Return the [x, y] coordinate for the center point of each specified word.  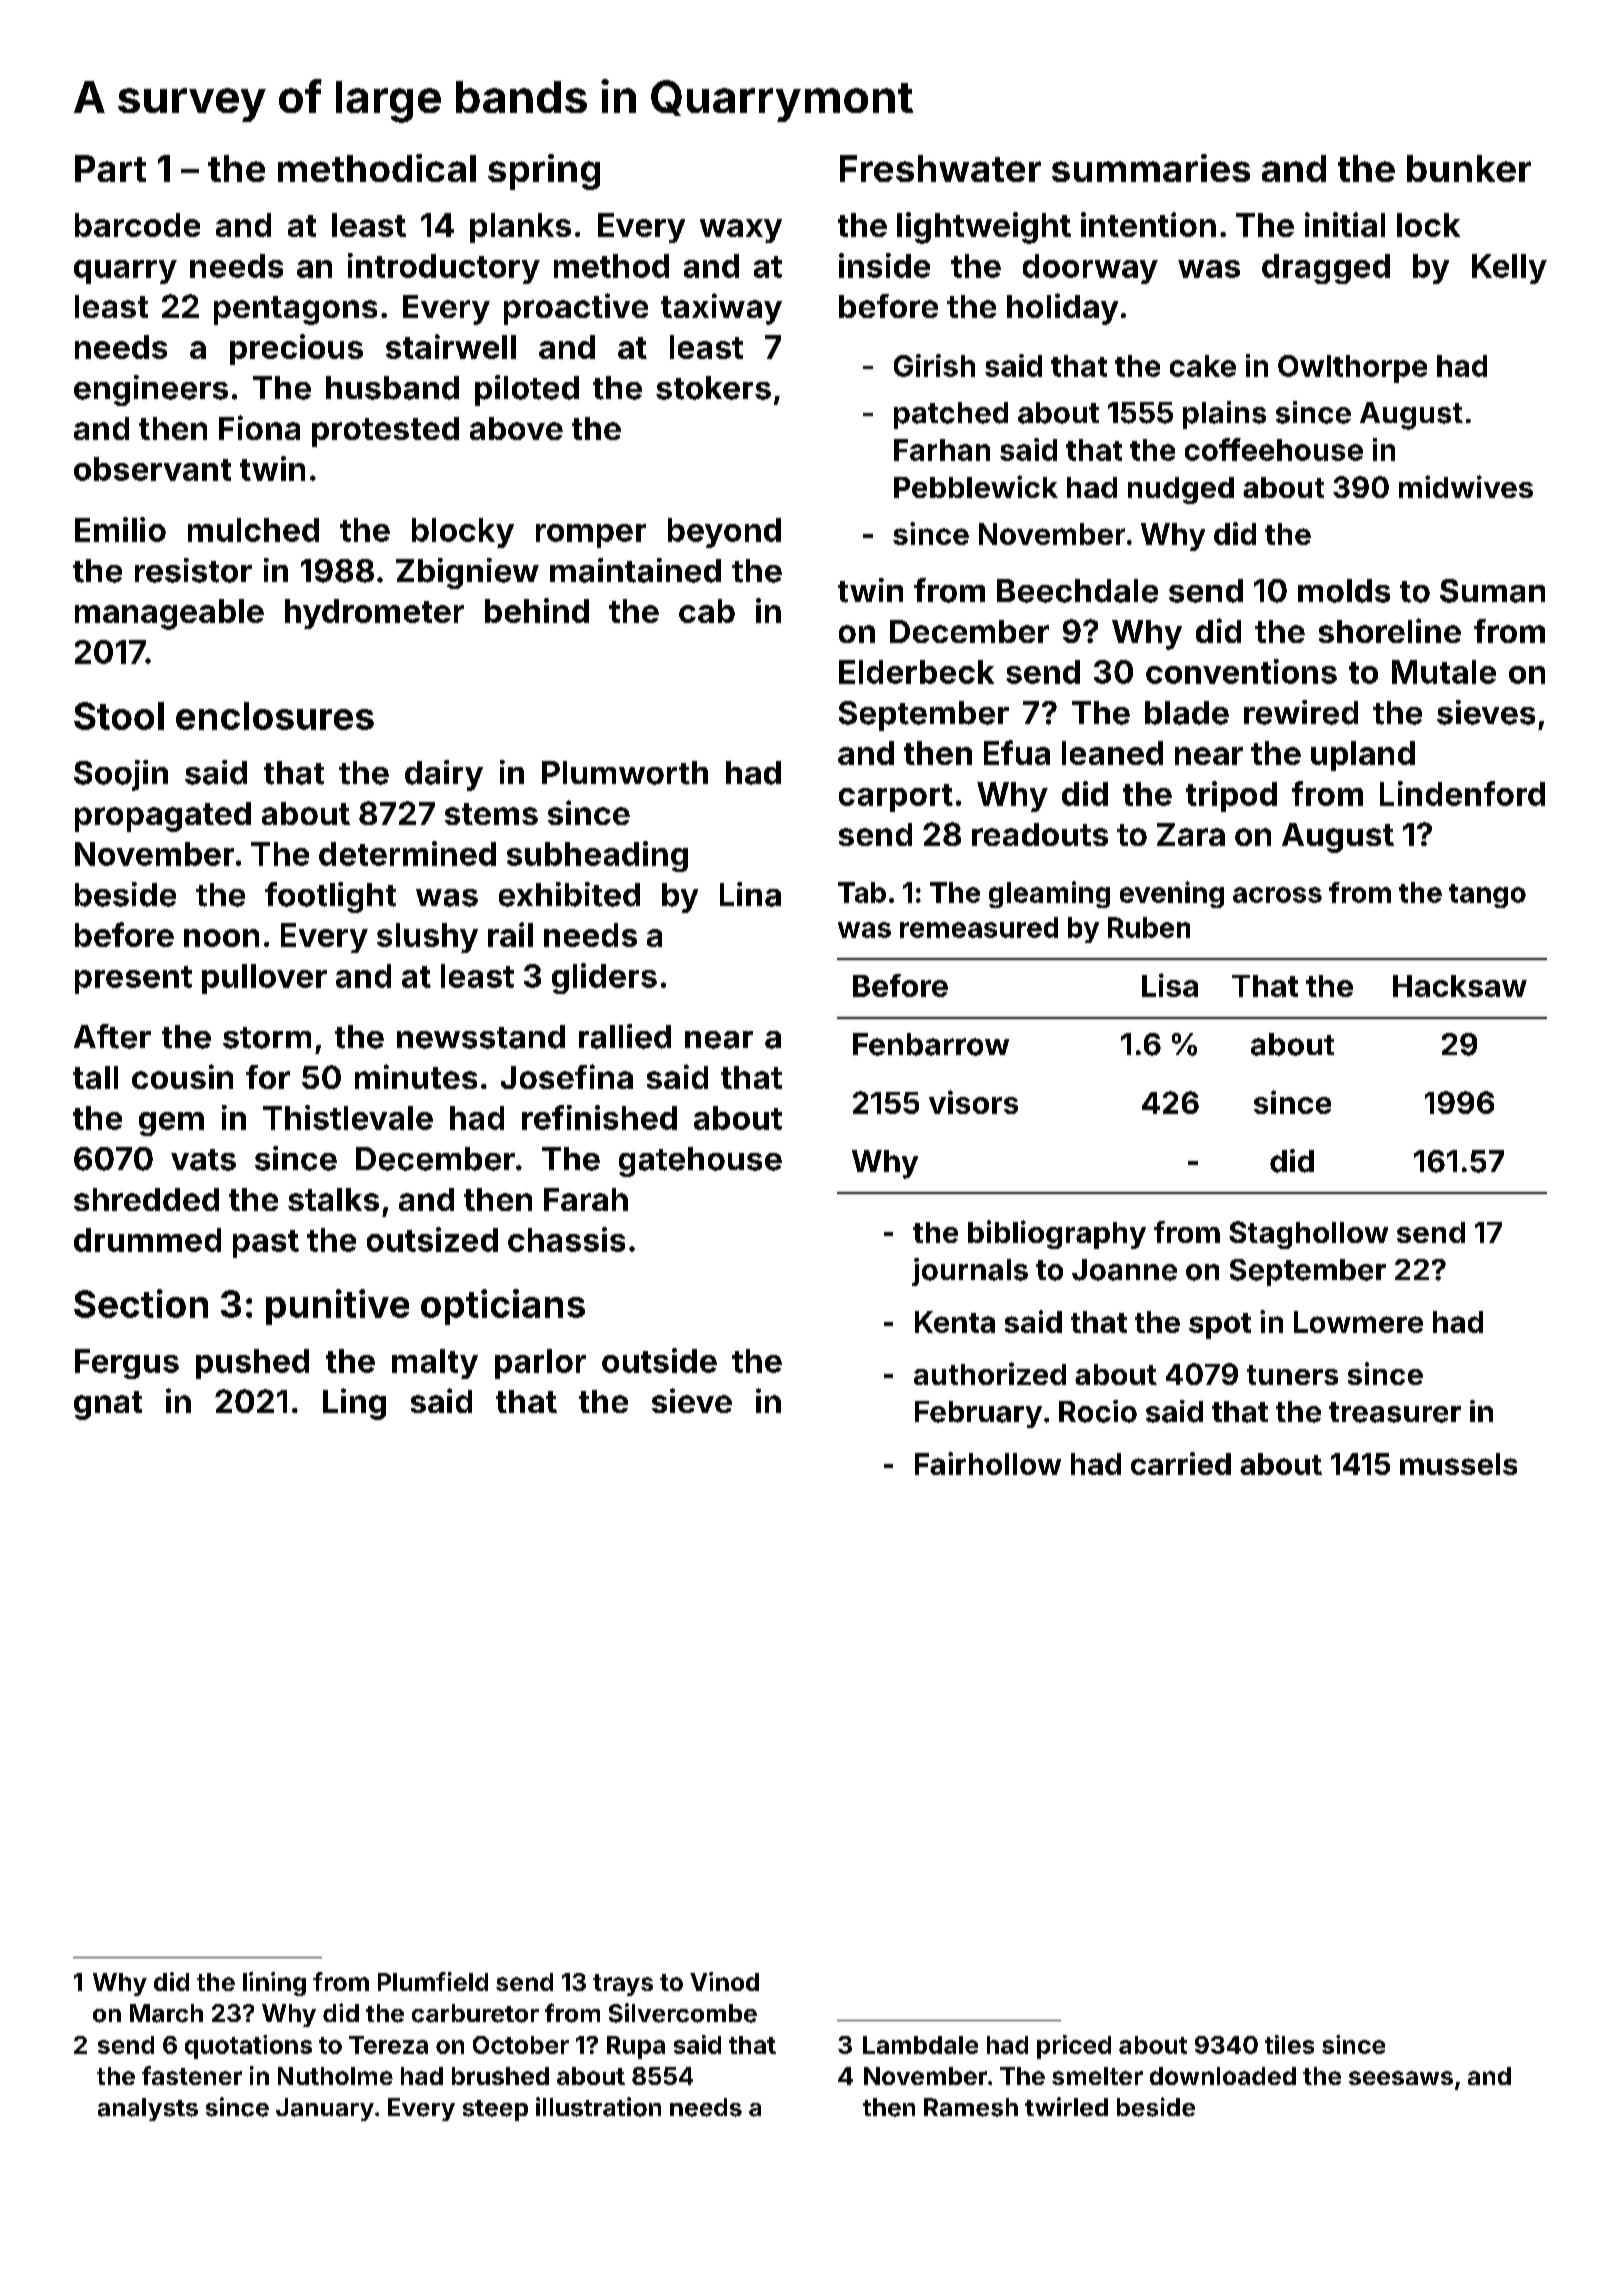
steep [495, 2110]
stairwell [451, 346]
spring [544, 172]
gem [171, 1124]
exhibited [569, 894]
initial [1345, 224]
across [1277, 895]
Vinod [724, 1981]
